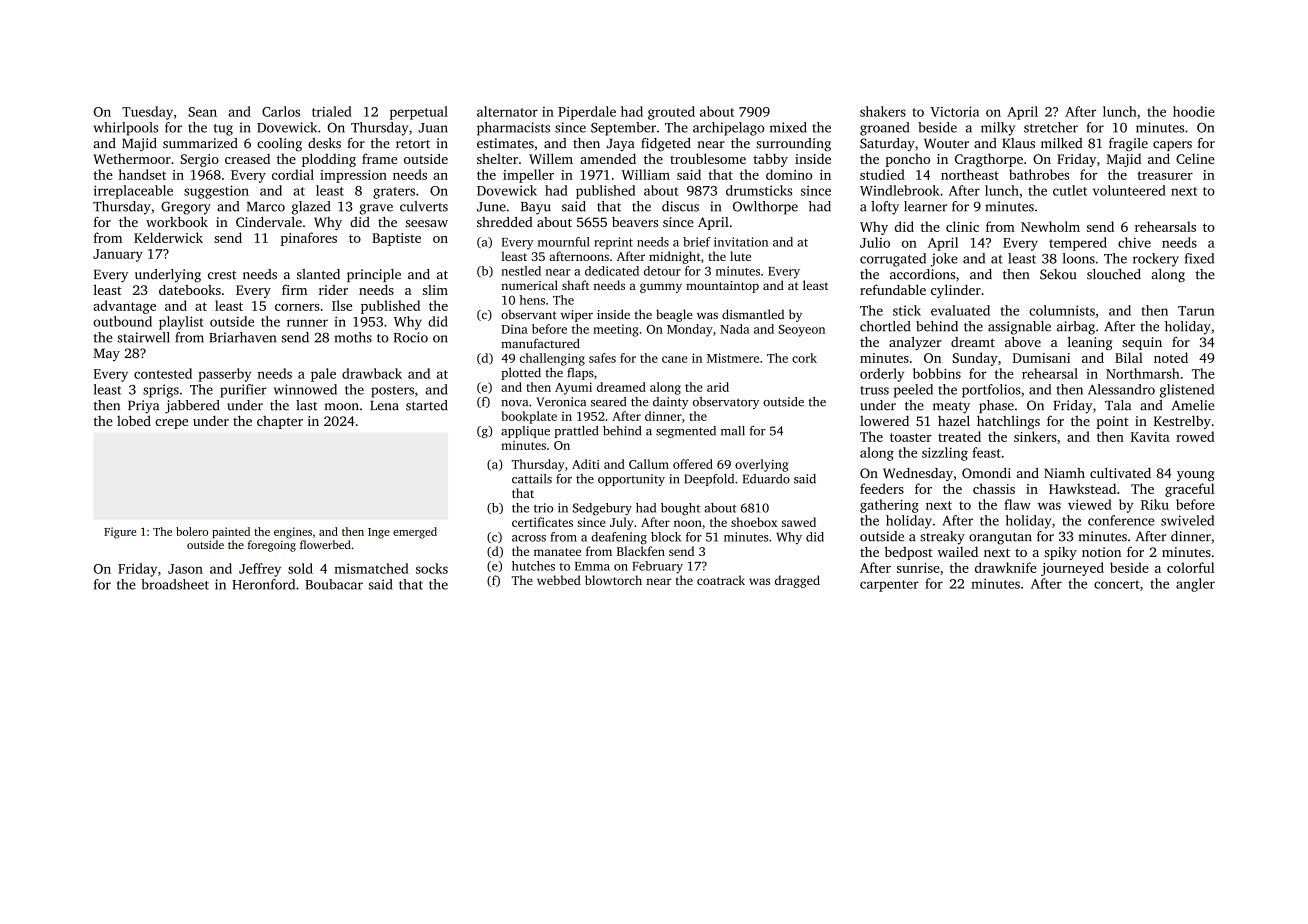 Image resolution: width=1308 pixels, height=924 pixels. I want to click on crest, so click(222, 275).
